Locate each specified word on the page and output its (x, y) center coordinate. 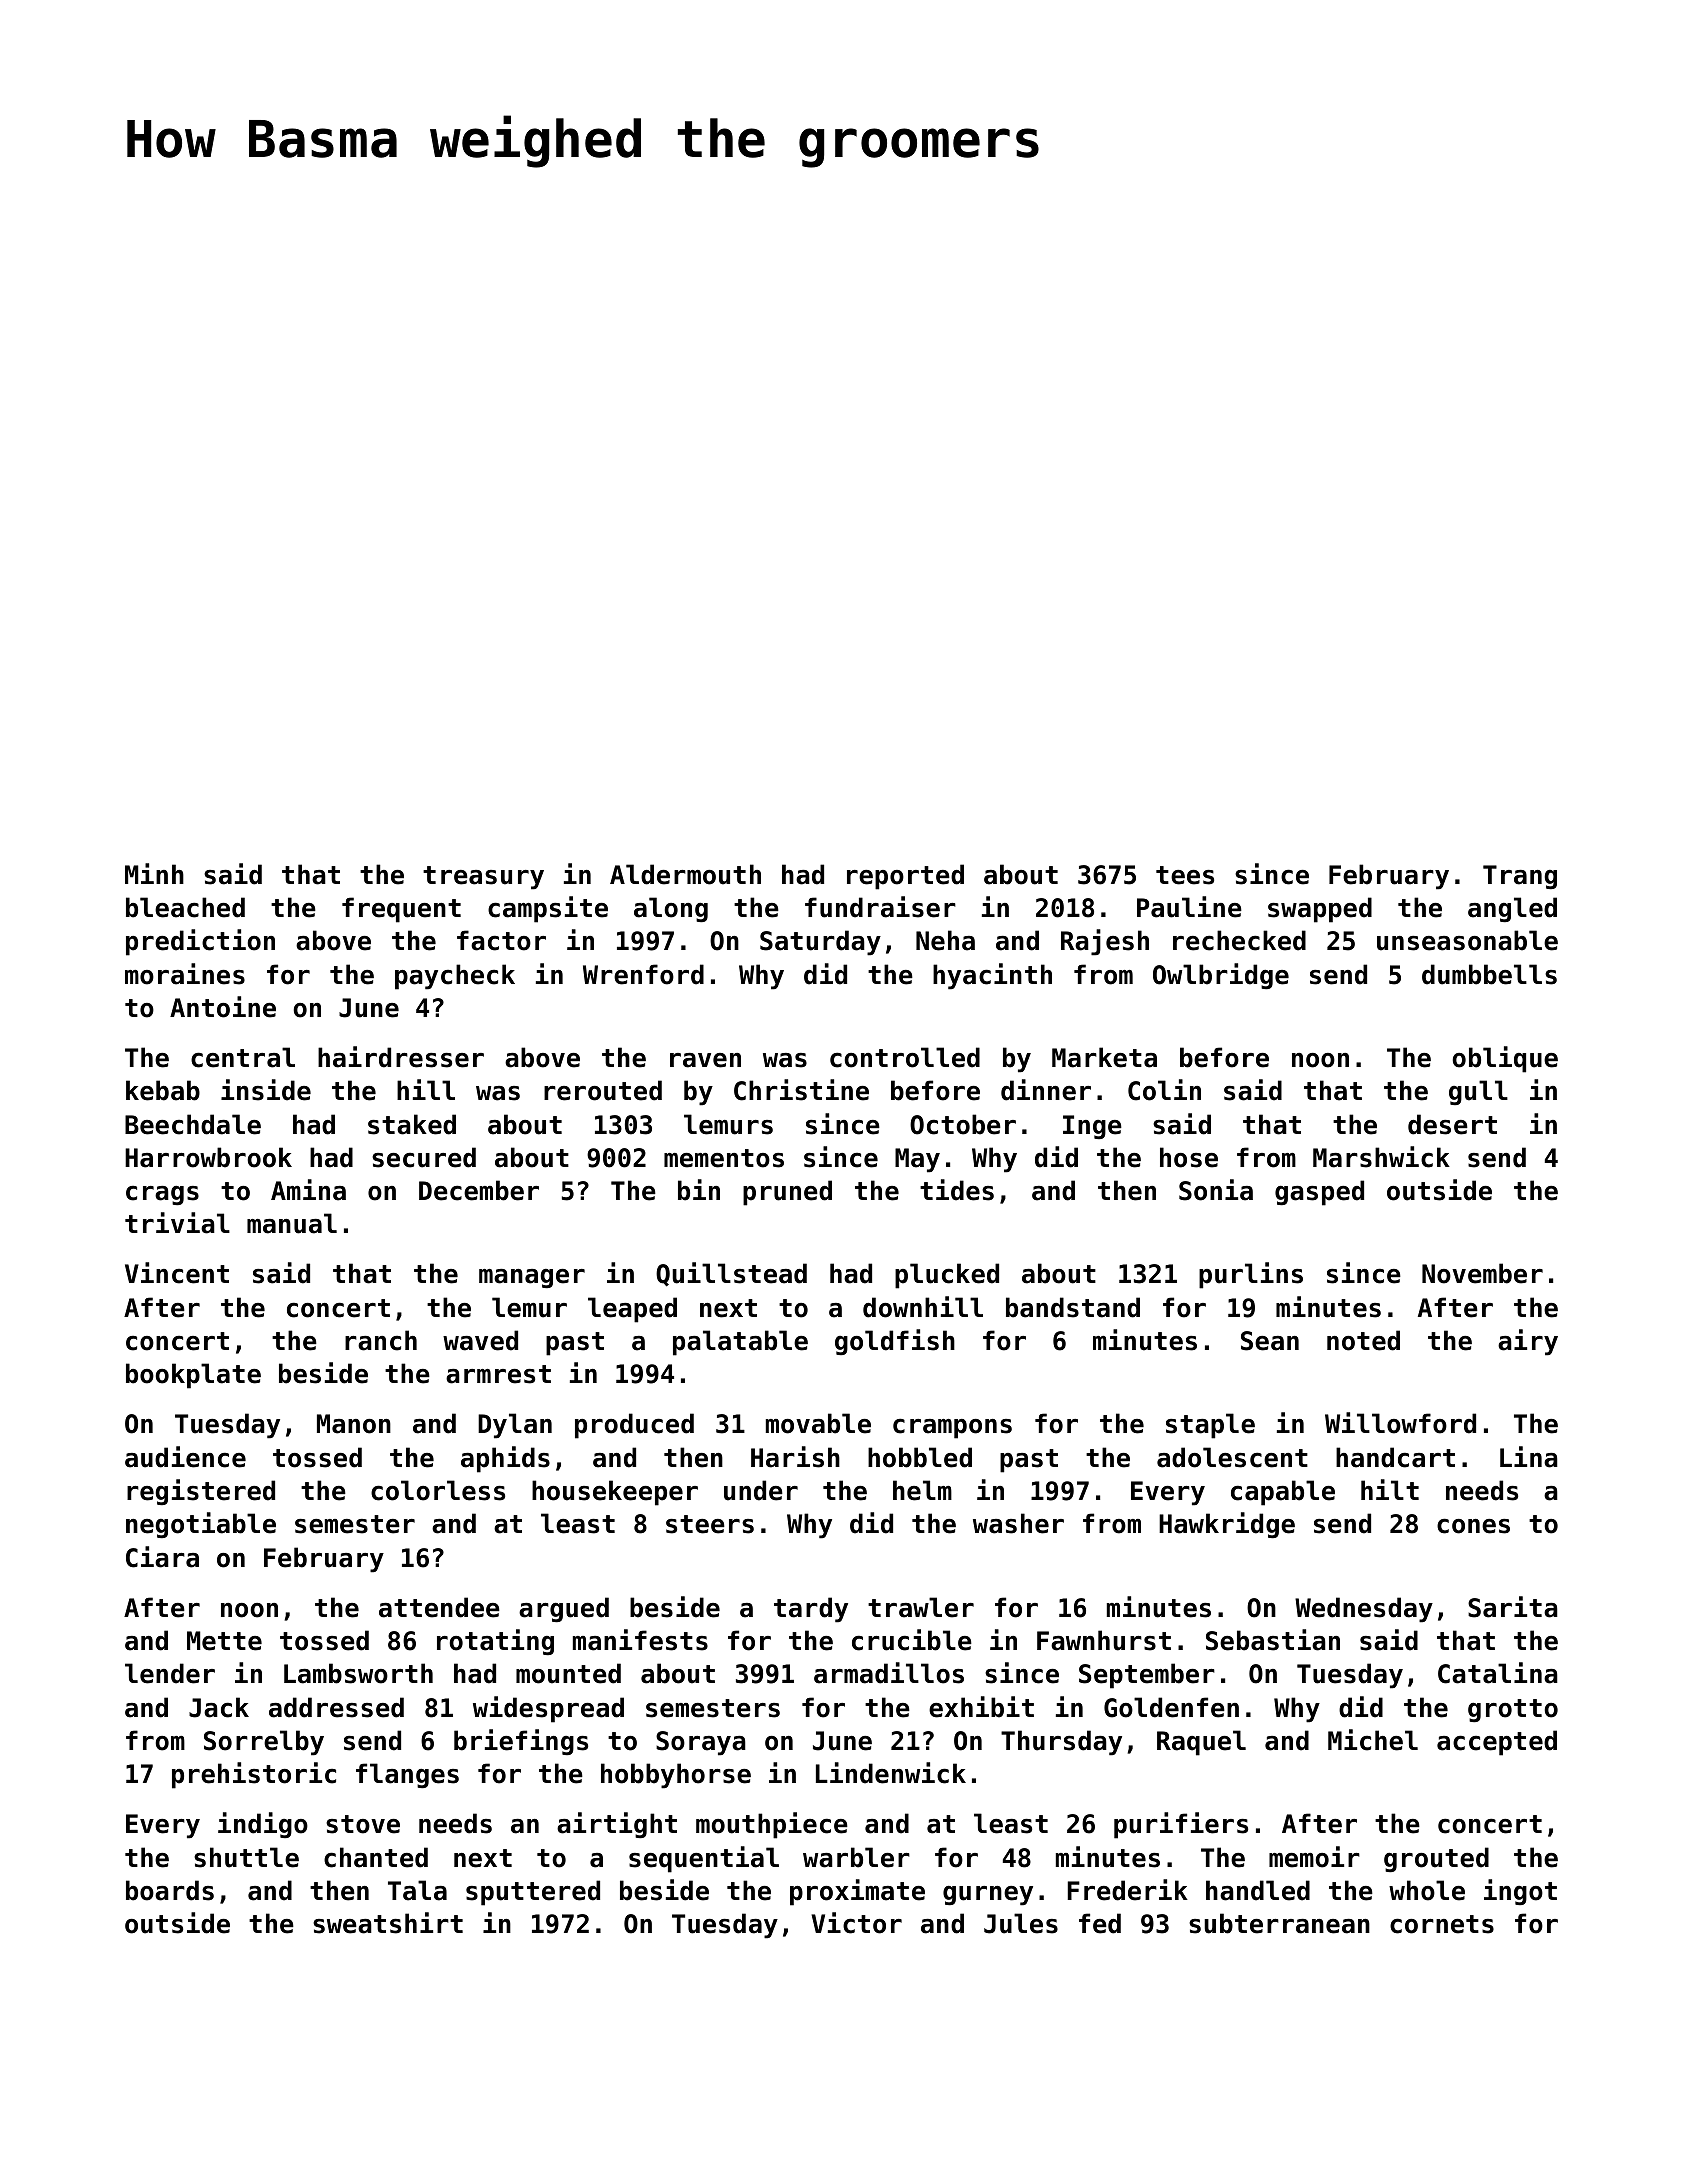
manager (532, 1278)
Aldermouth (685, 874)
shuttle (246, 1857)
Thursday (1061, 1743)
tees (1185, 875)
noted (1363, 1340)
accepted (1497, 1743)
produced (634, 1426)
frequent (401, 910)
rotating (495, 1642)
